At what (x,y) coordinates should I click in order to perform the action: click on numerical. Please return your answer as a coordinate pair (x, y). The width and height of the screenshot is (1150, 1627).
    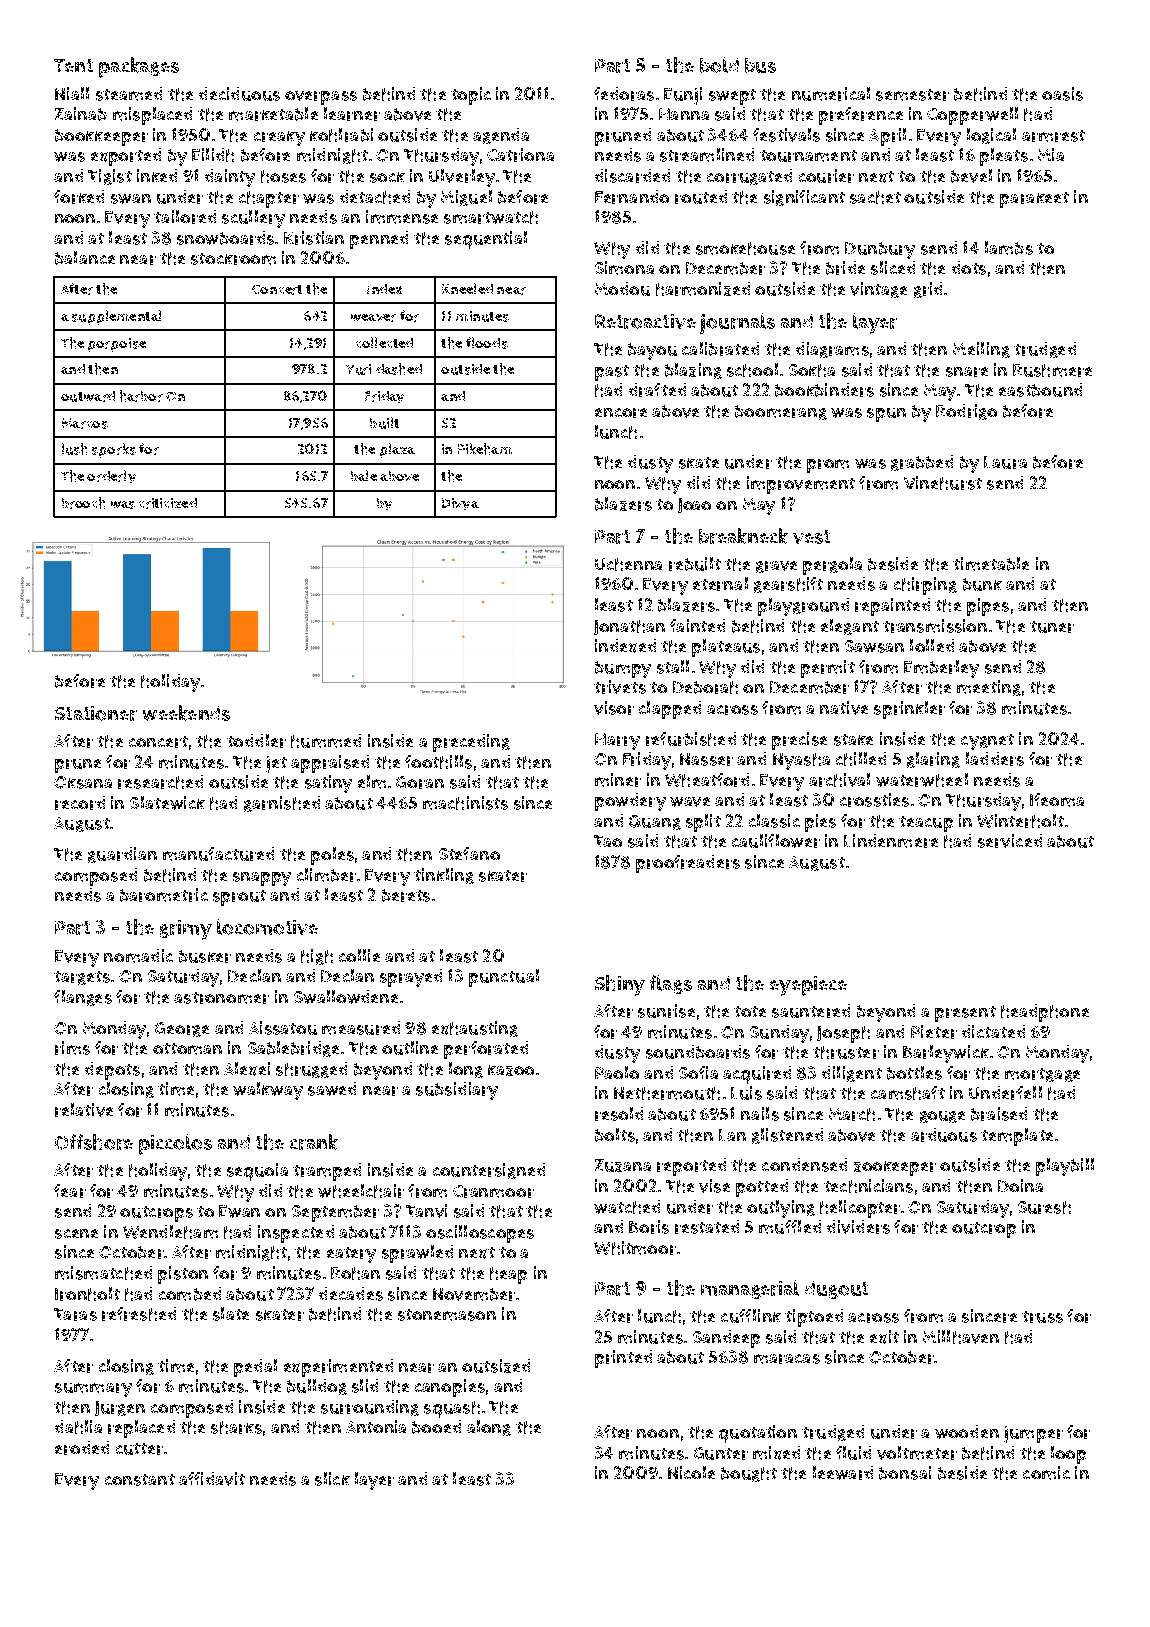
    Looking at the image, I should click on (831, 94).
